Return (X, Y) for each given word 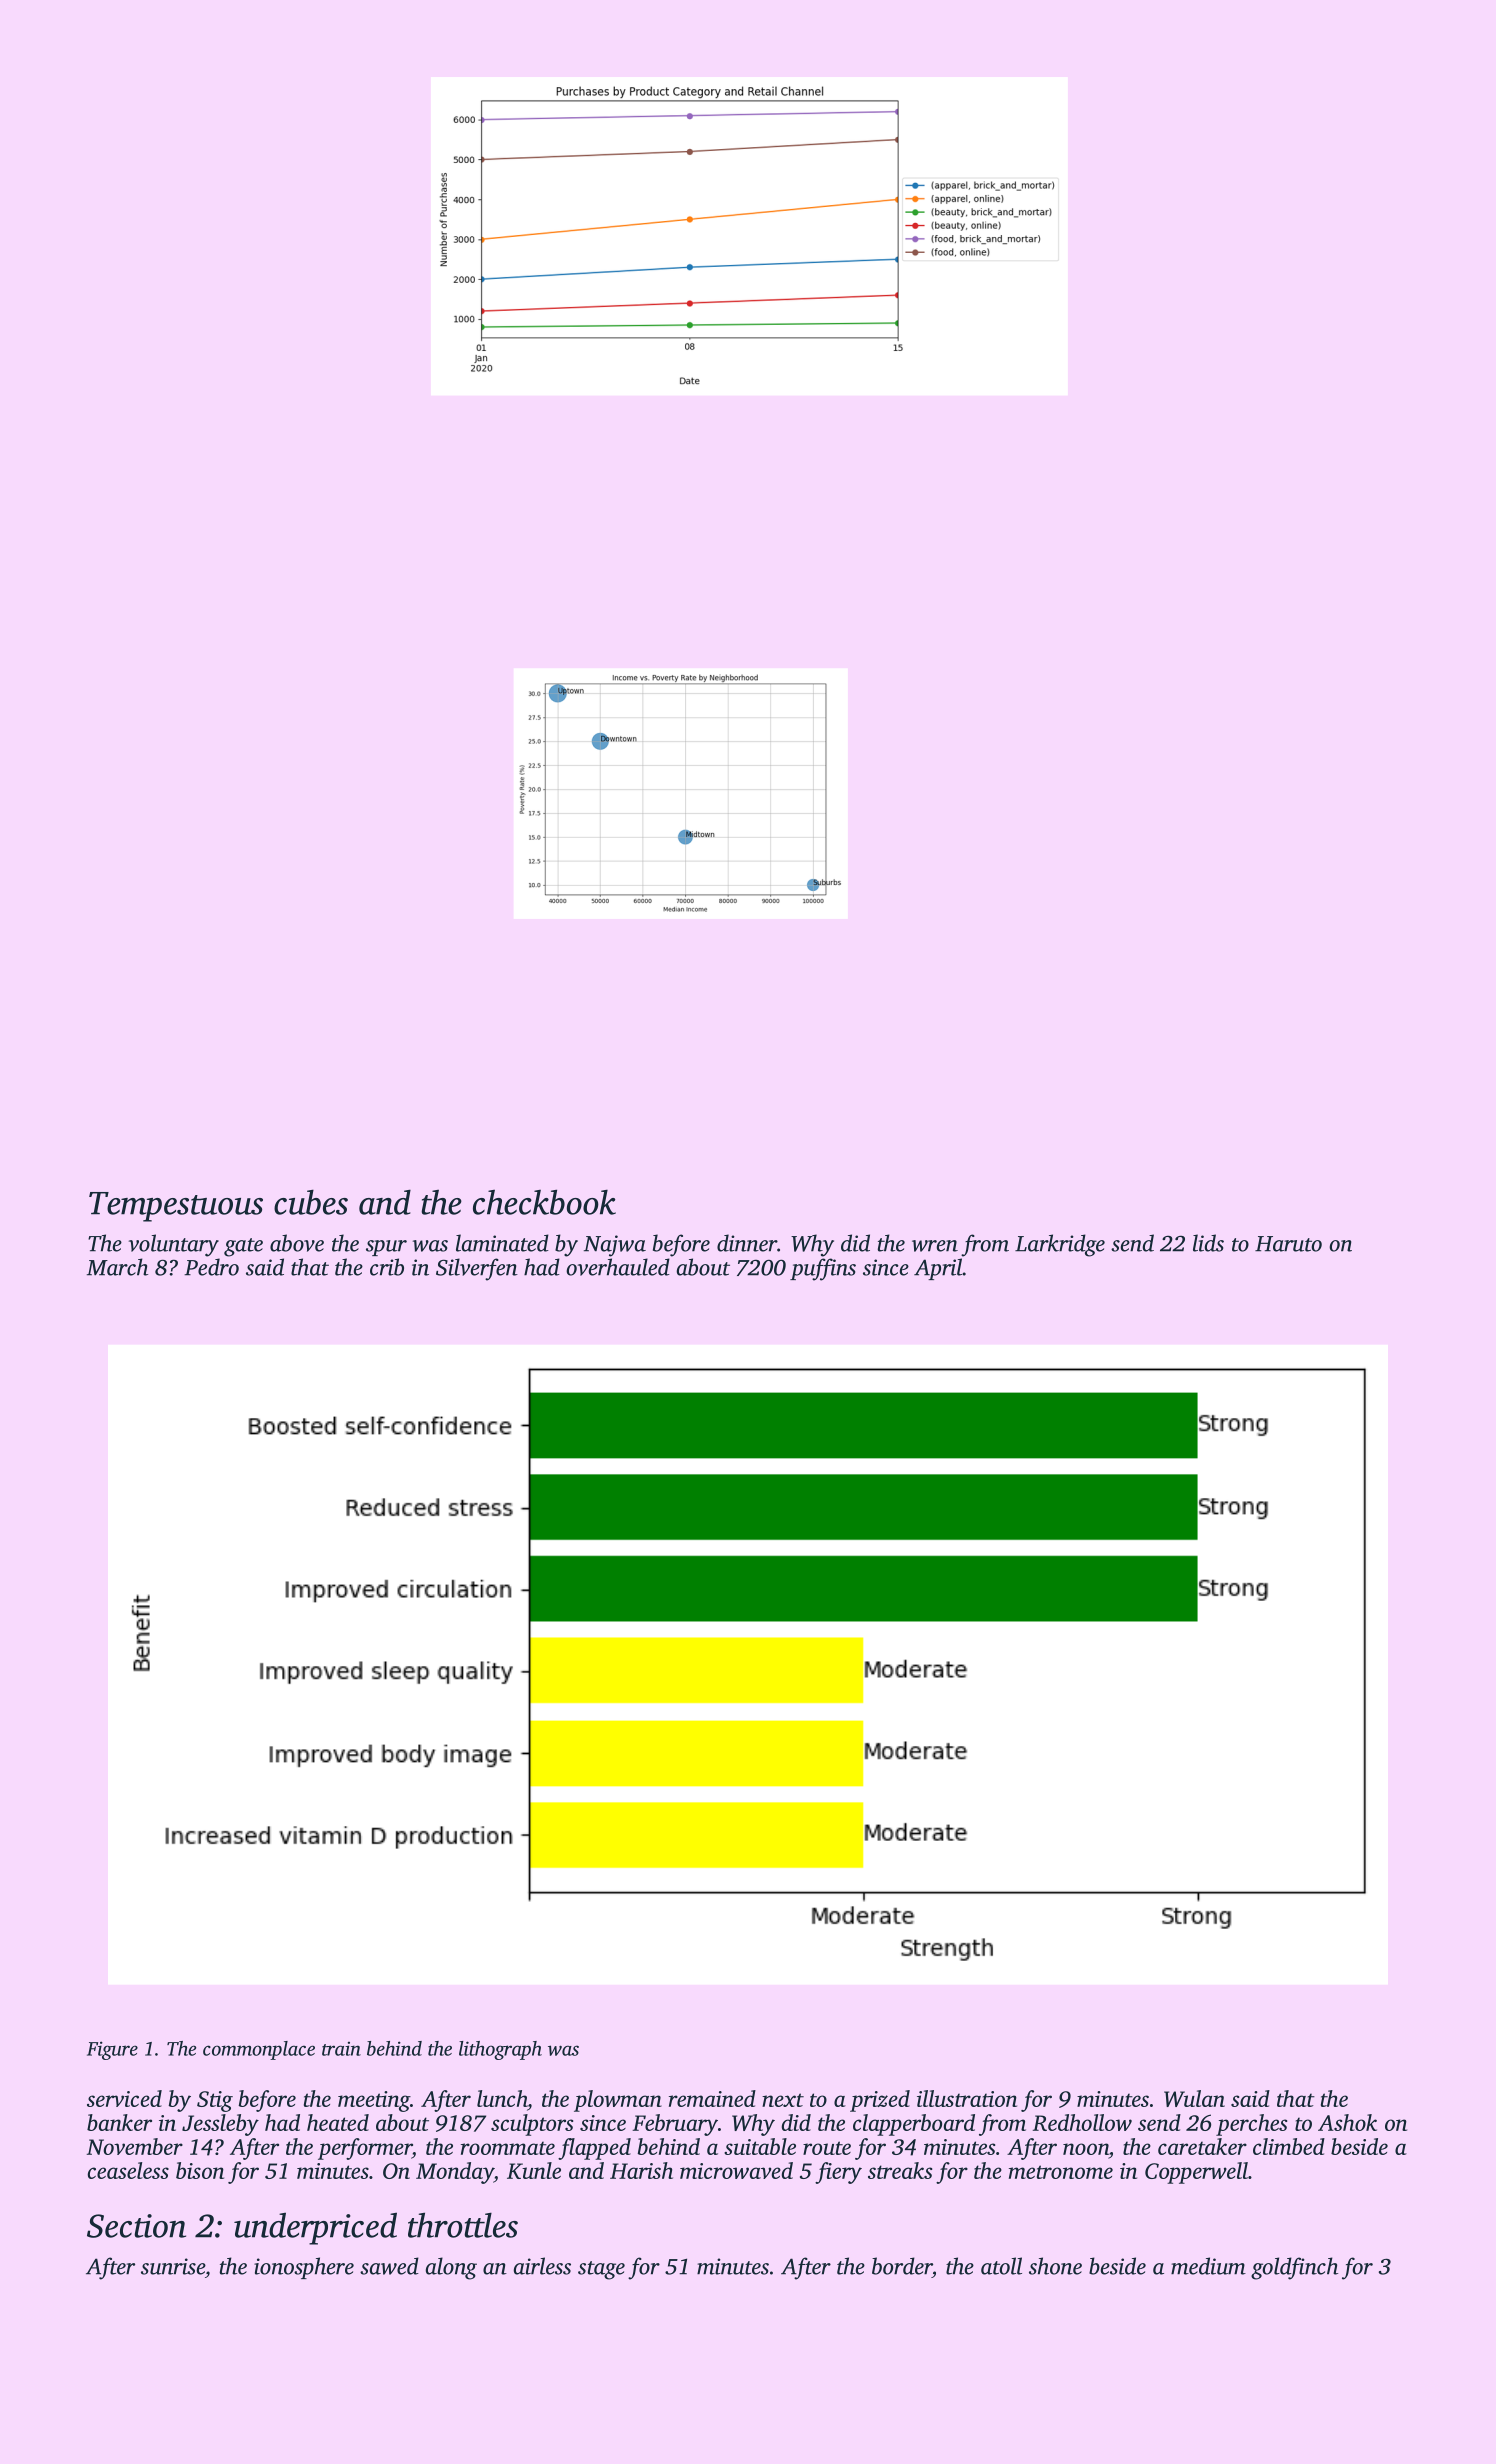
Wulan (1194, 2098)
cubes (311, 1202)
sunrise (173, 2266)
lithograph (500, 2050)
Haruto (1288, 1244)
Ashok (1347, 2122)
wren (935, 1246)
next (783, 2100)
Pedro (211, 1267)
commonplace (259, 2050)
